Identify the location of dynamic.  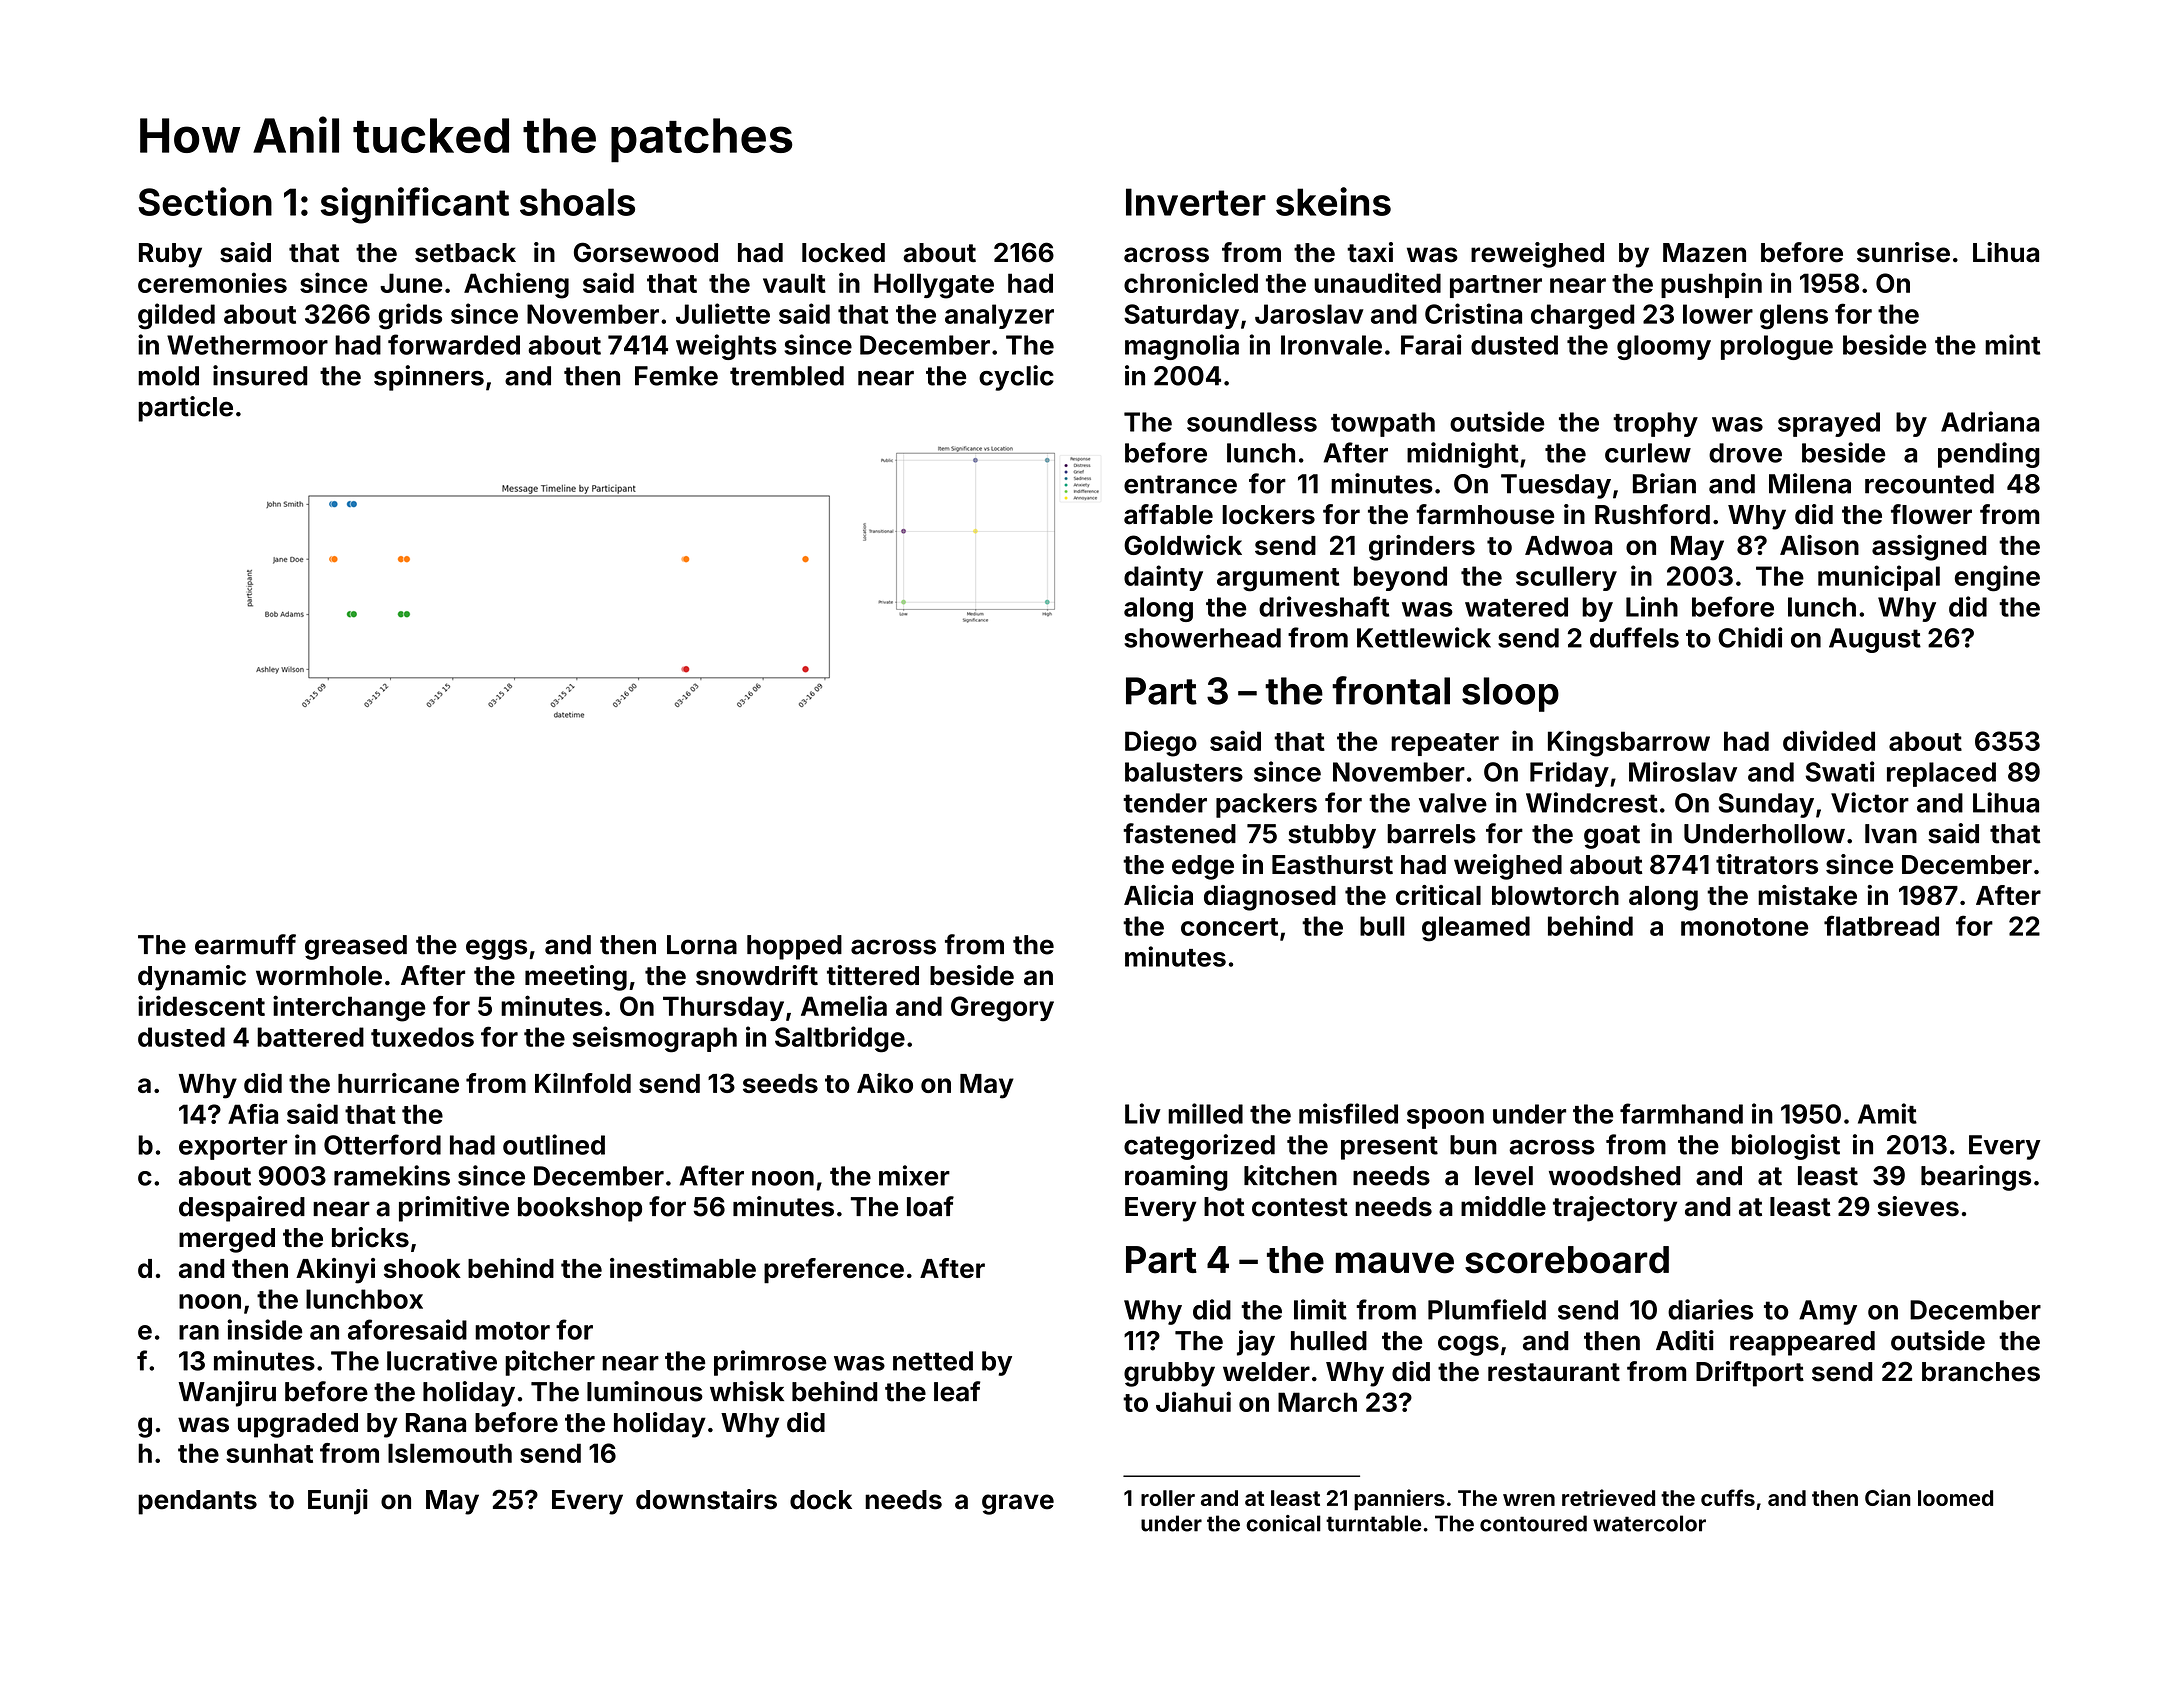
(192, 978).
